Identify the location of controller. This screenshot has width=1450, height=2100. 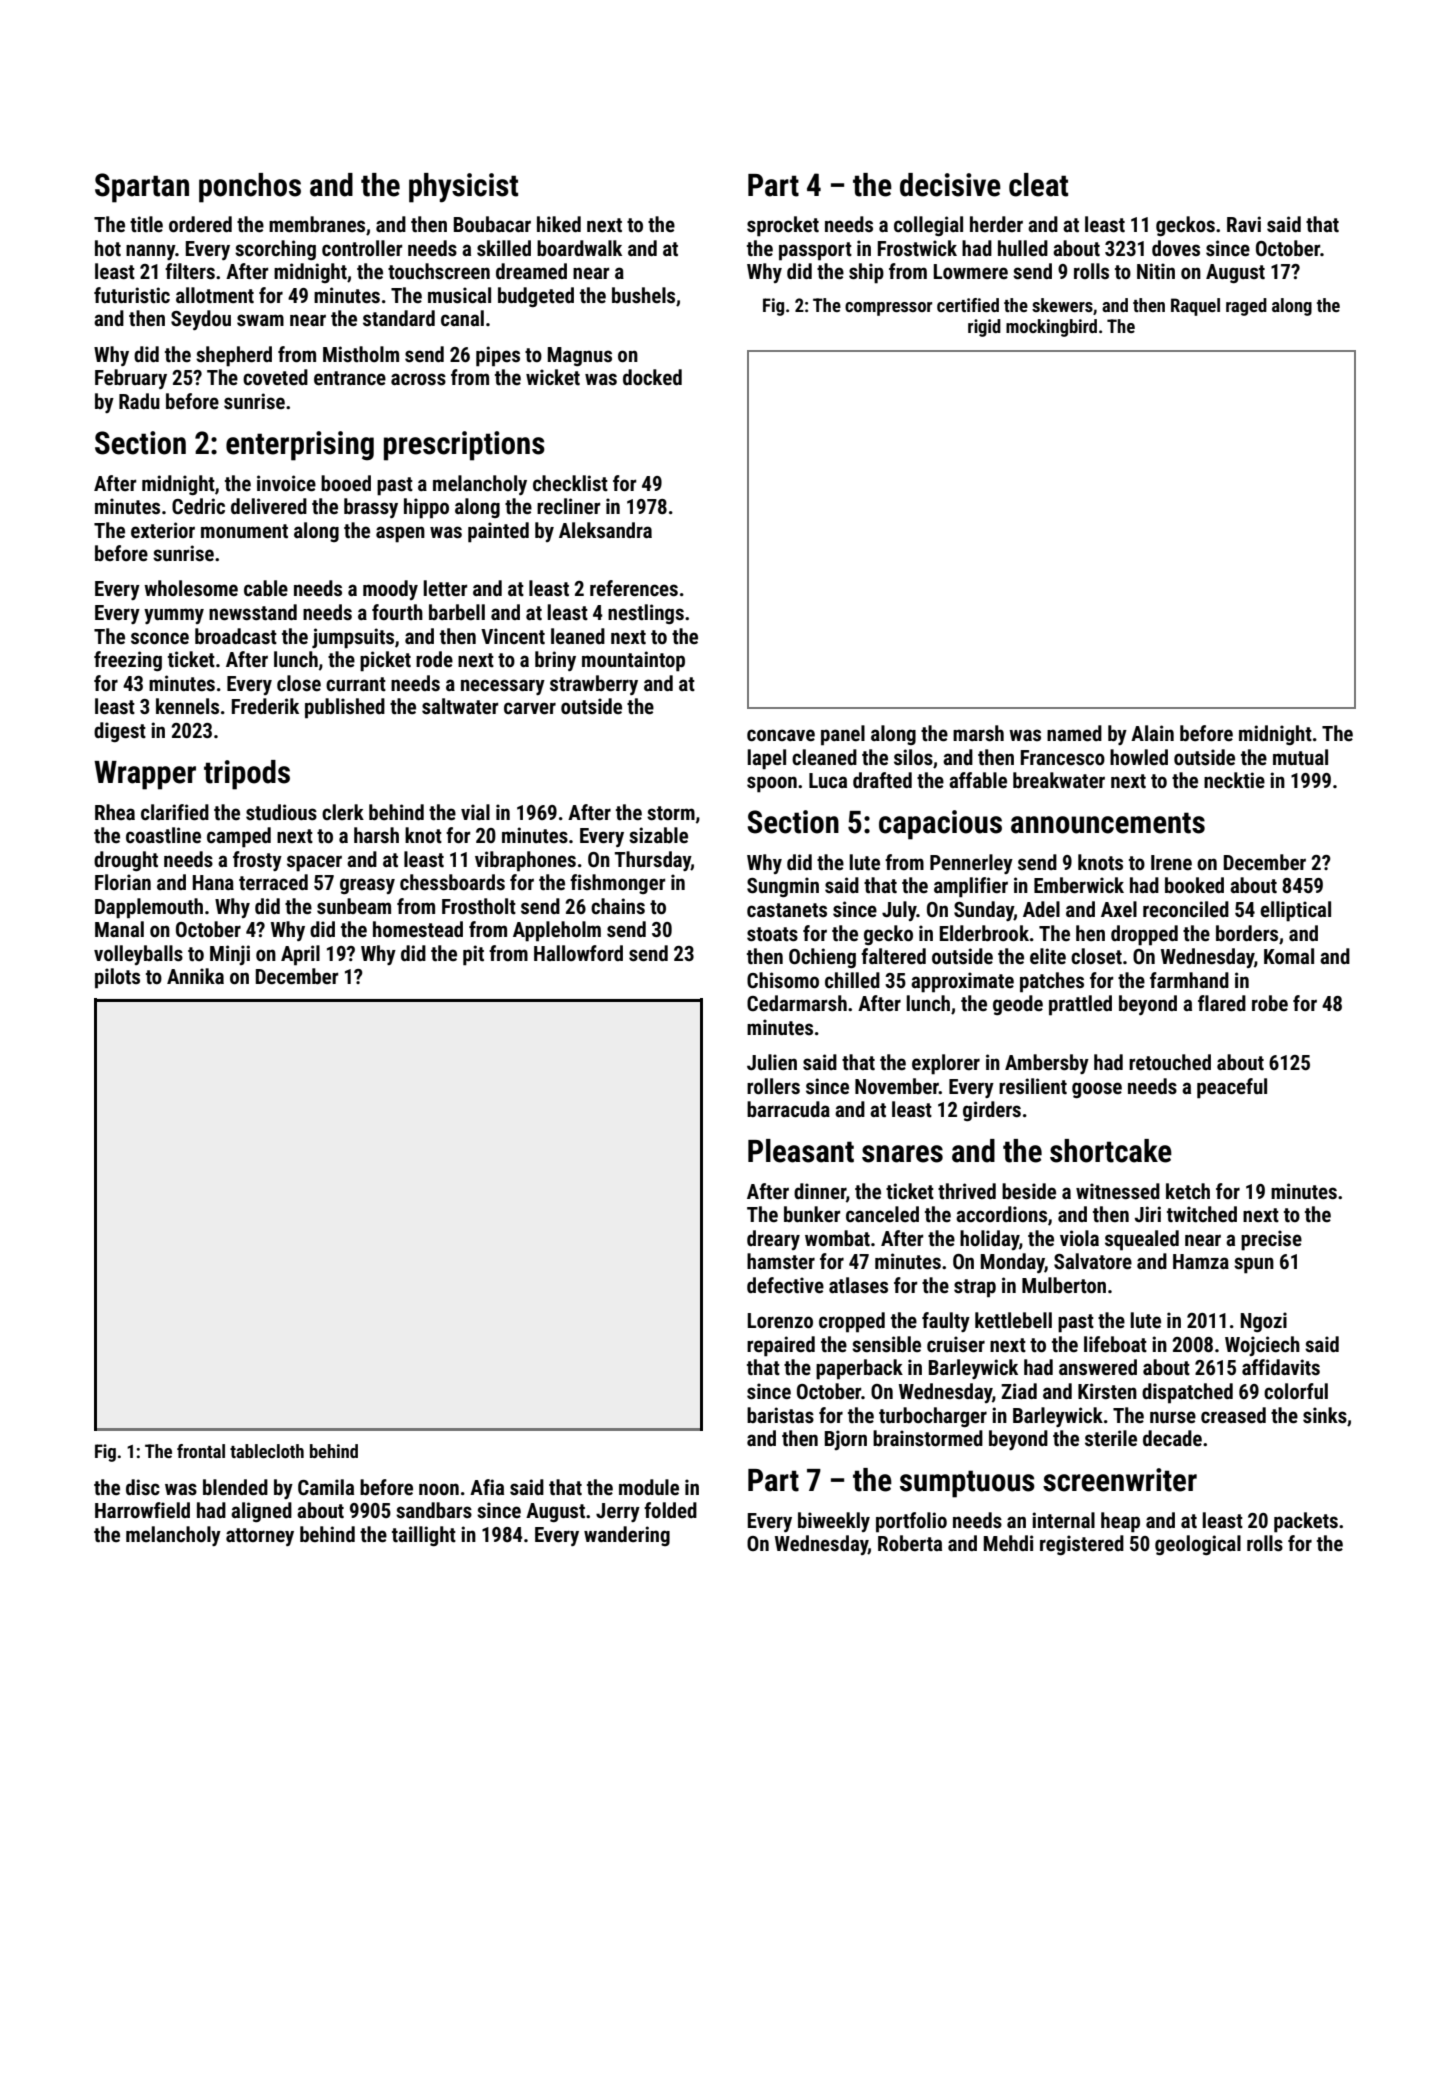
(362, 248).
